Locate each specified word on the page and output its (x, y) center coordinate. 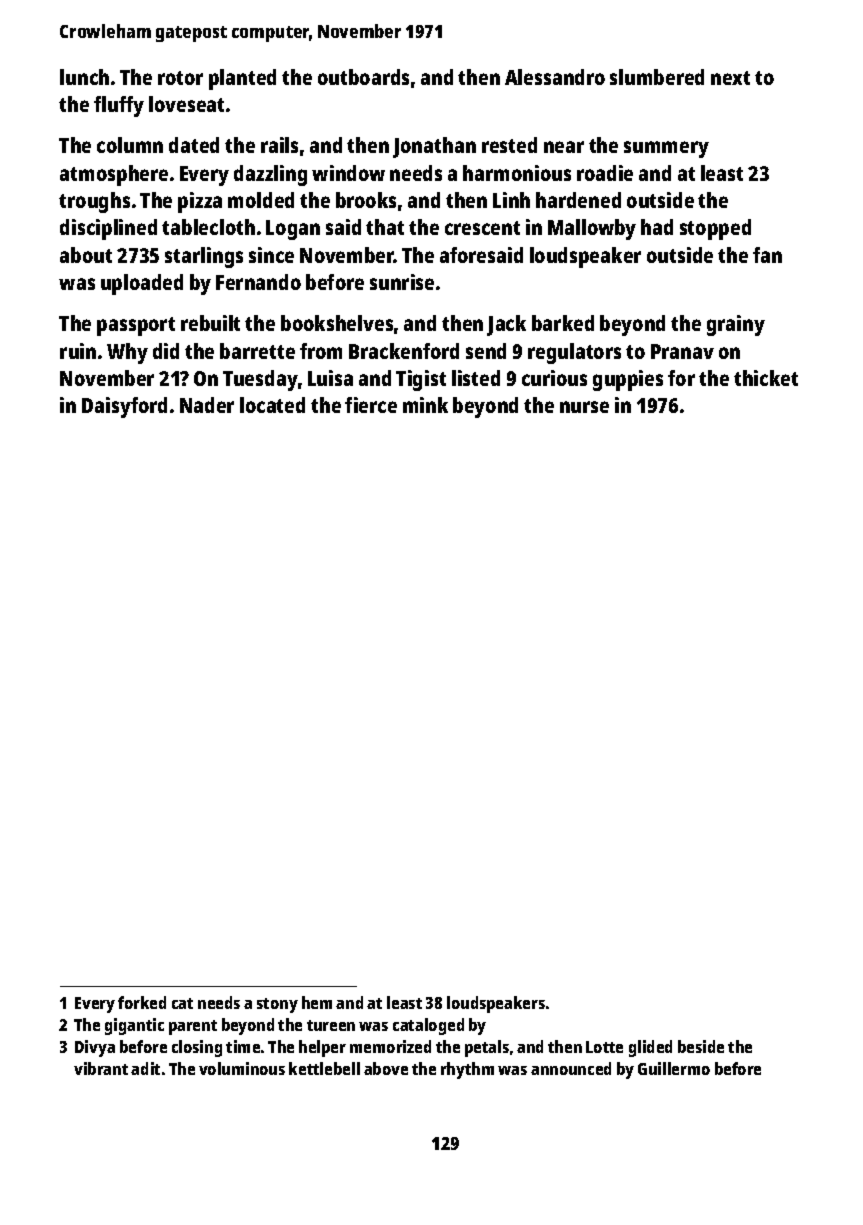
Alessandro (555, 77)
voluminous (242, 1068)
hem (317, 1002)
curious (554, 378)
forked (142, 1002)
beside (701, 1046)
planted (242, 79)
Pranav (682, 351)
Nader (207, 405)
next (730, 78)
